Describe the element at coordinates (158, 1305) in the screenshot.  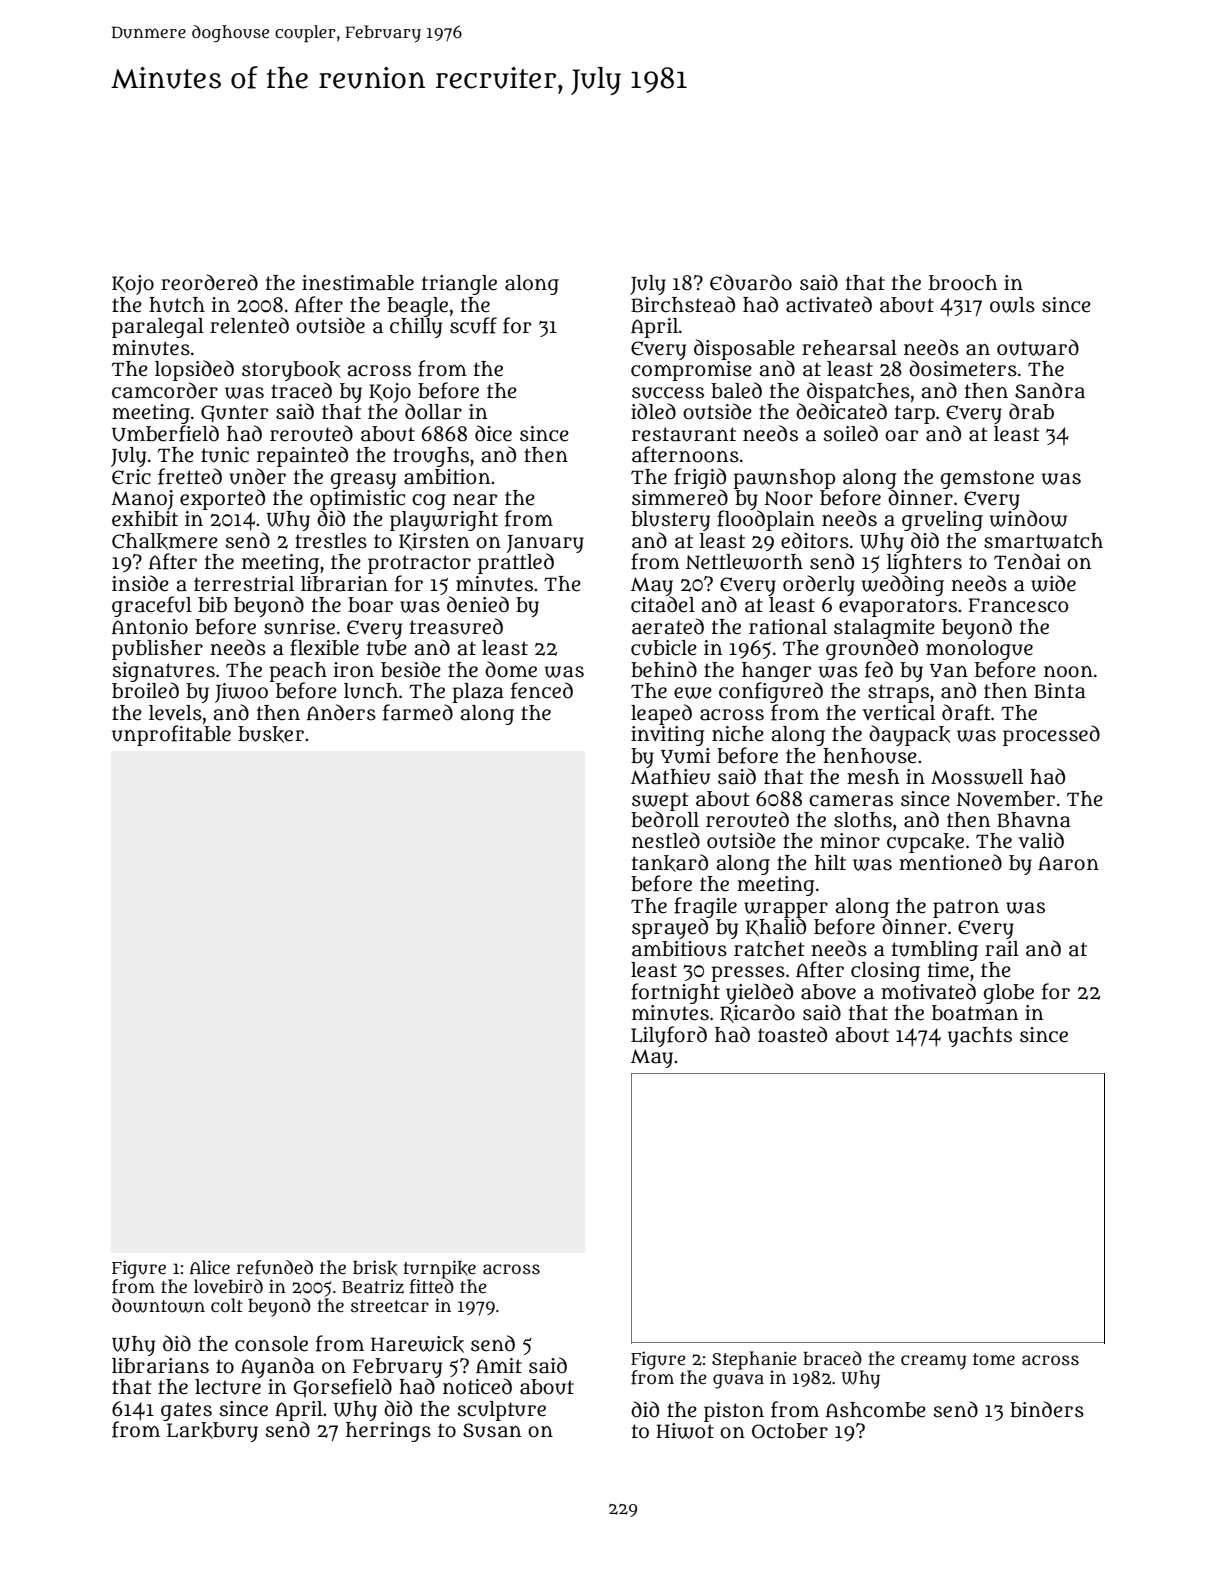
I see `downtown` at that location.
